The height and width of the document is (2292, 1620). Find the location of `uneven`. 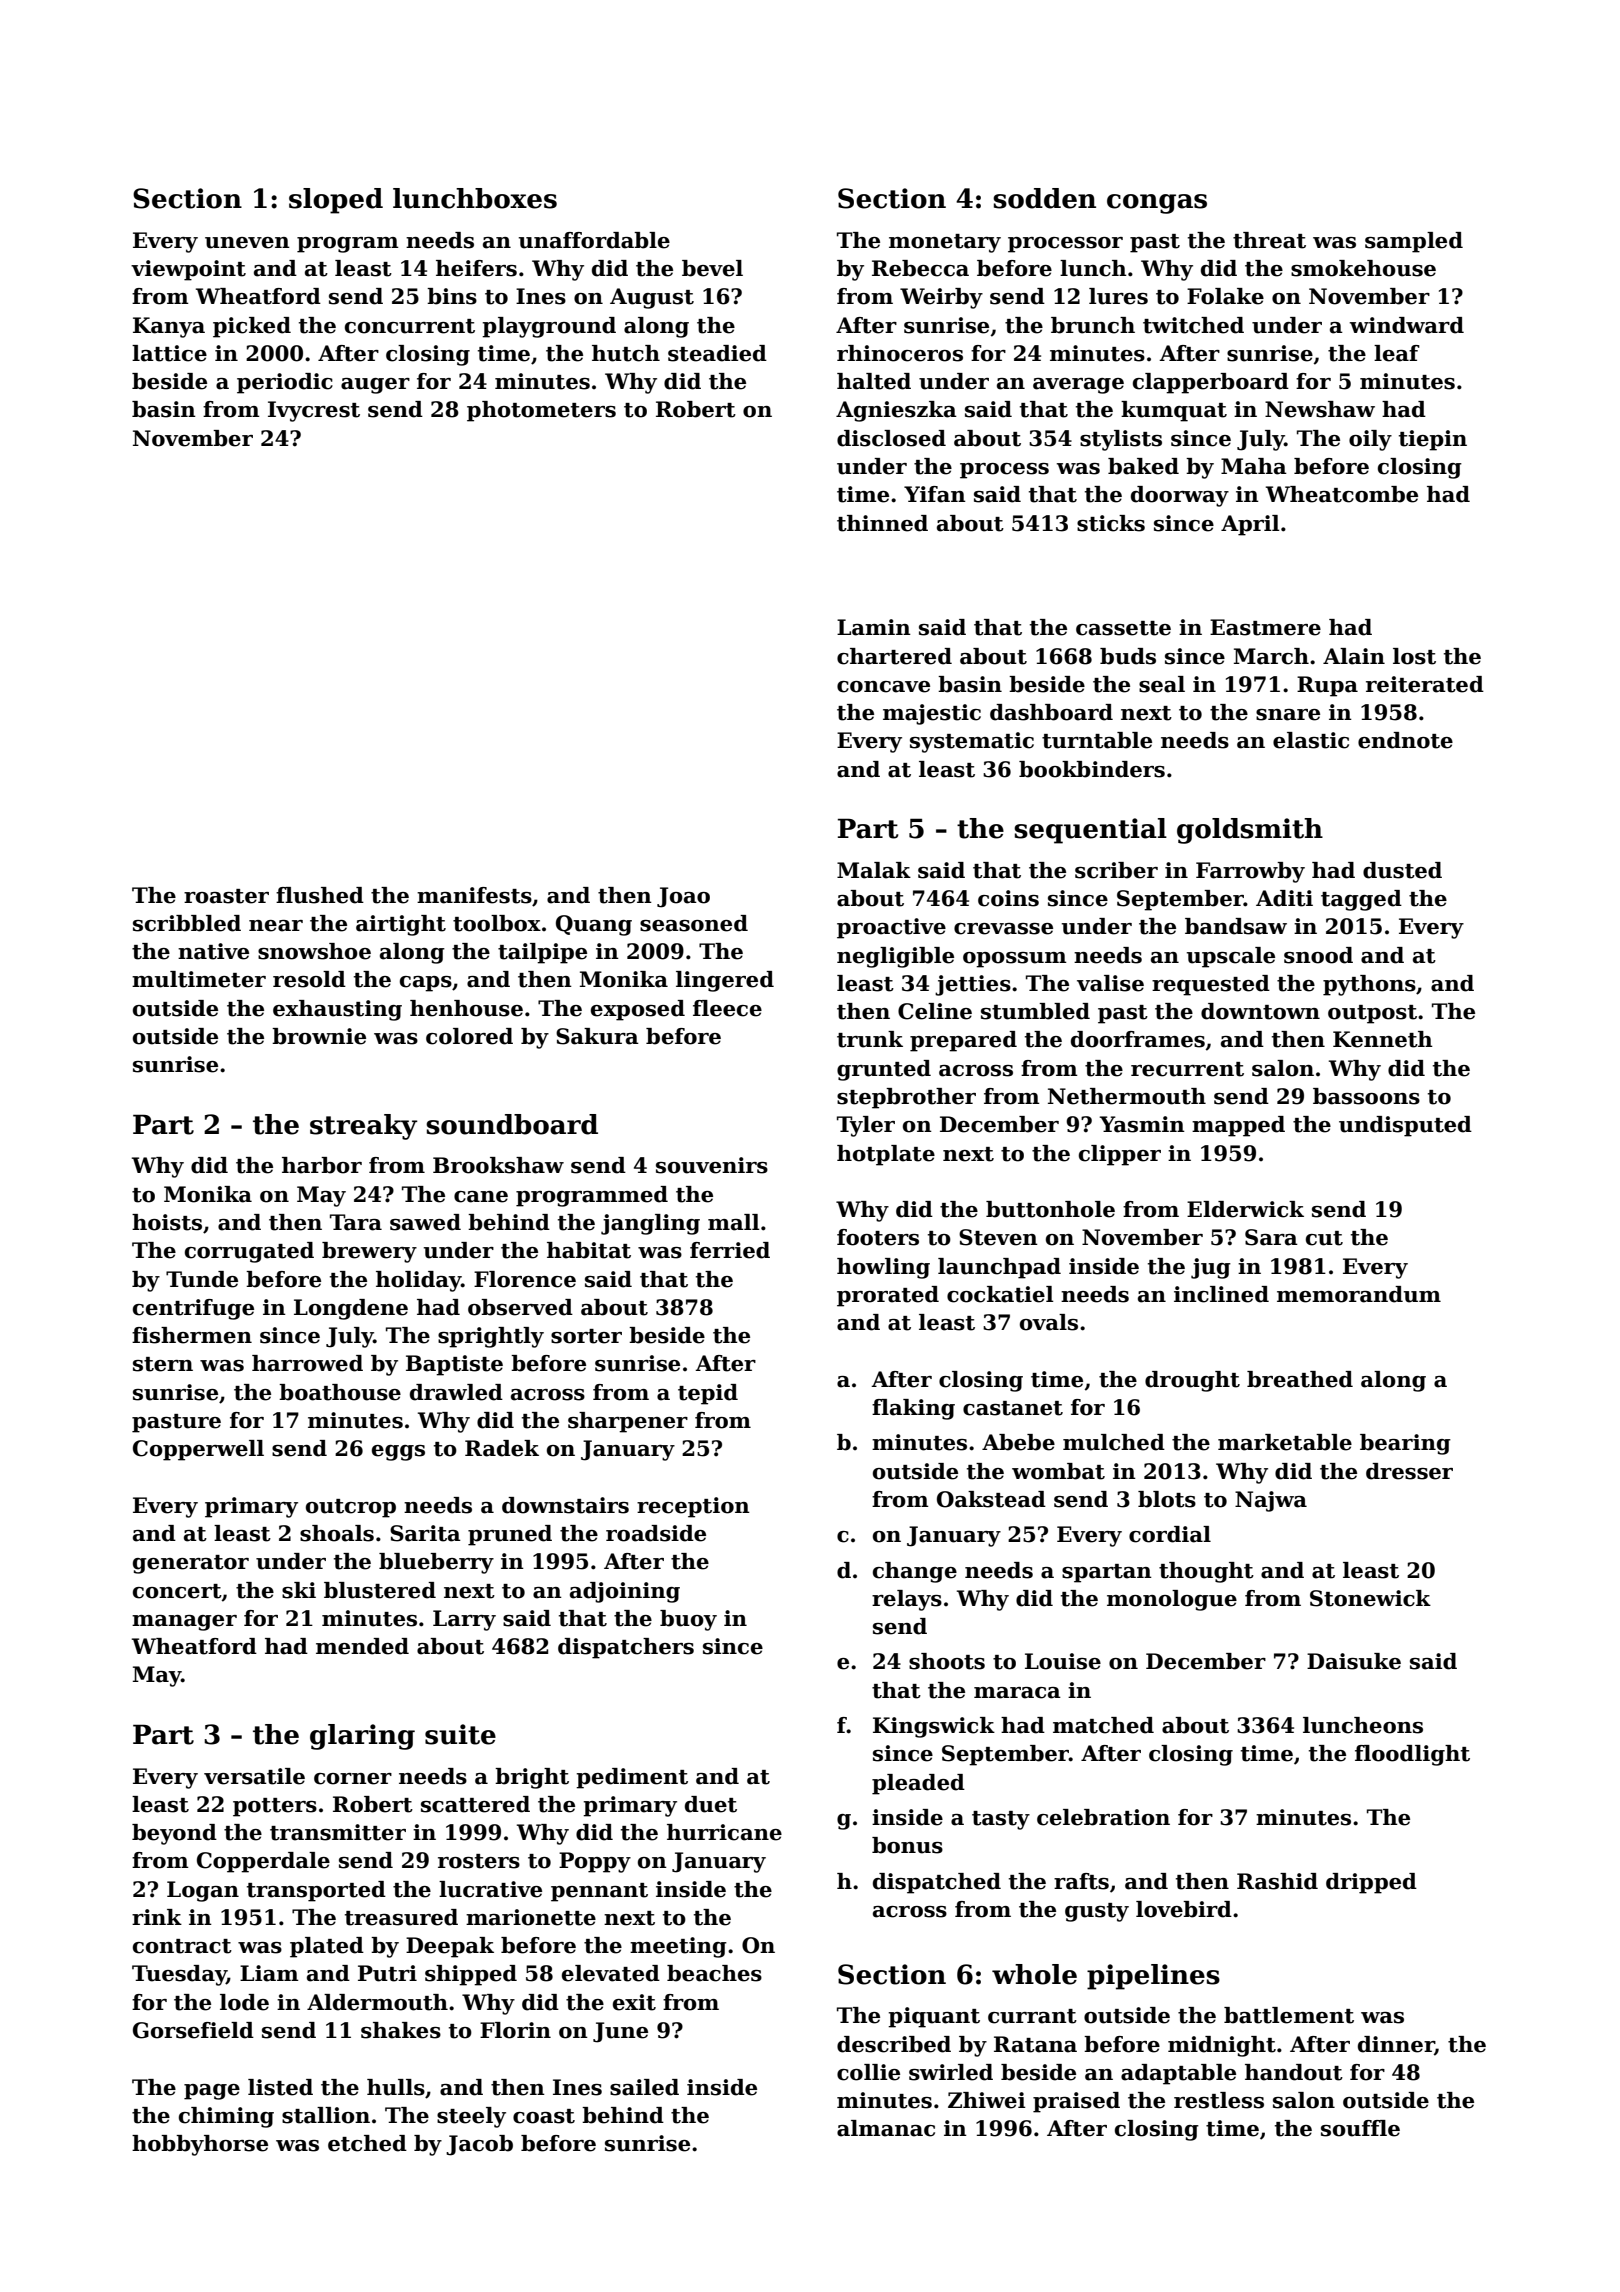

uneven is located at coordinates (247, 243).
